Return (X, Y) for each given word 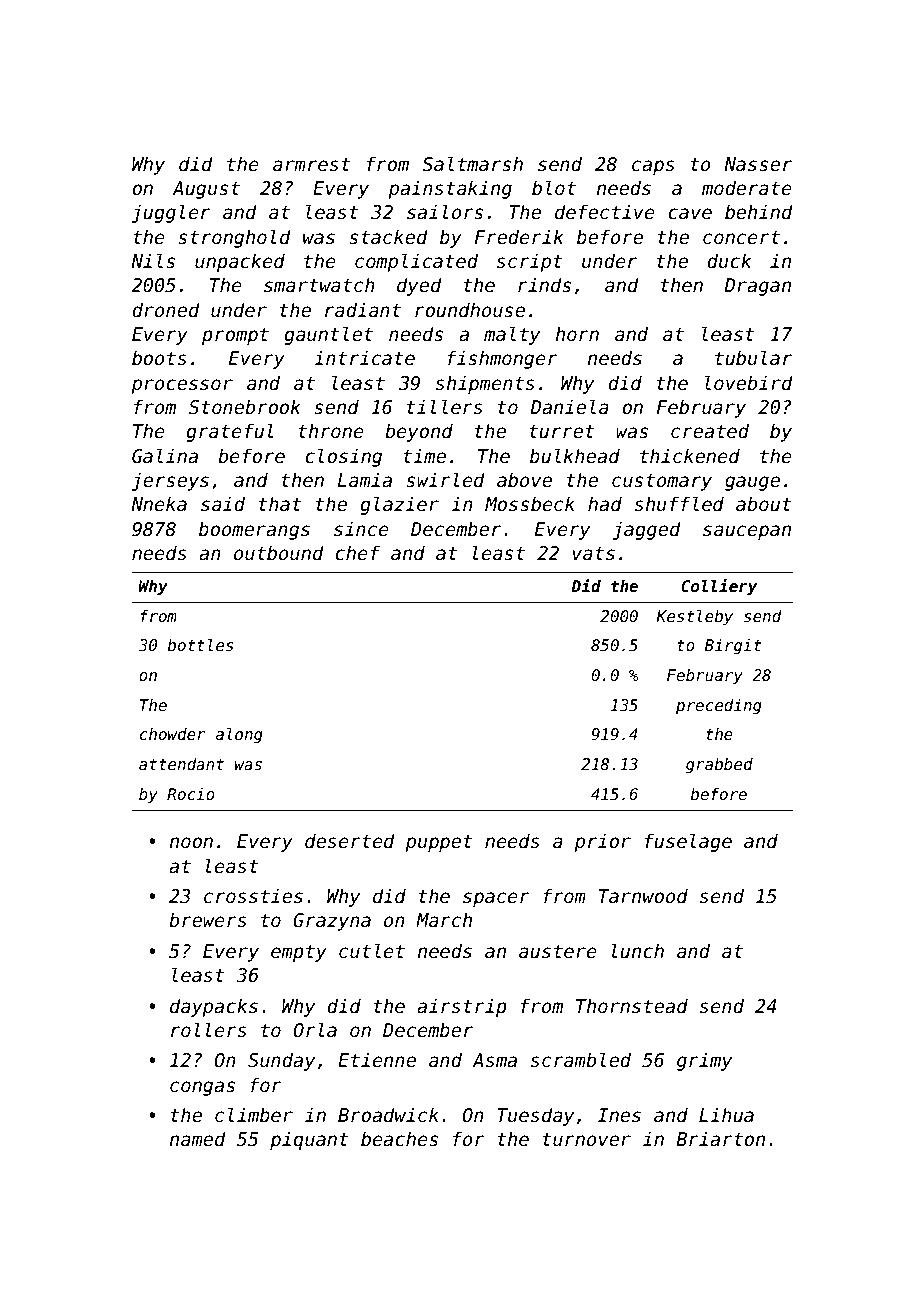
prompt (235, 336)
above (524, 480)
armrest (311, 165)
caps (653, 167)
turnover (587, 1140)
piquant (309, 1140)
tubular (753, 358)
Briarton (720, 1139)
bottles (201, 645)
